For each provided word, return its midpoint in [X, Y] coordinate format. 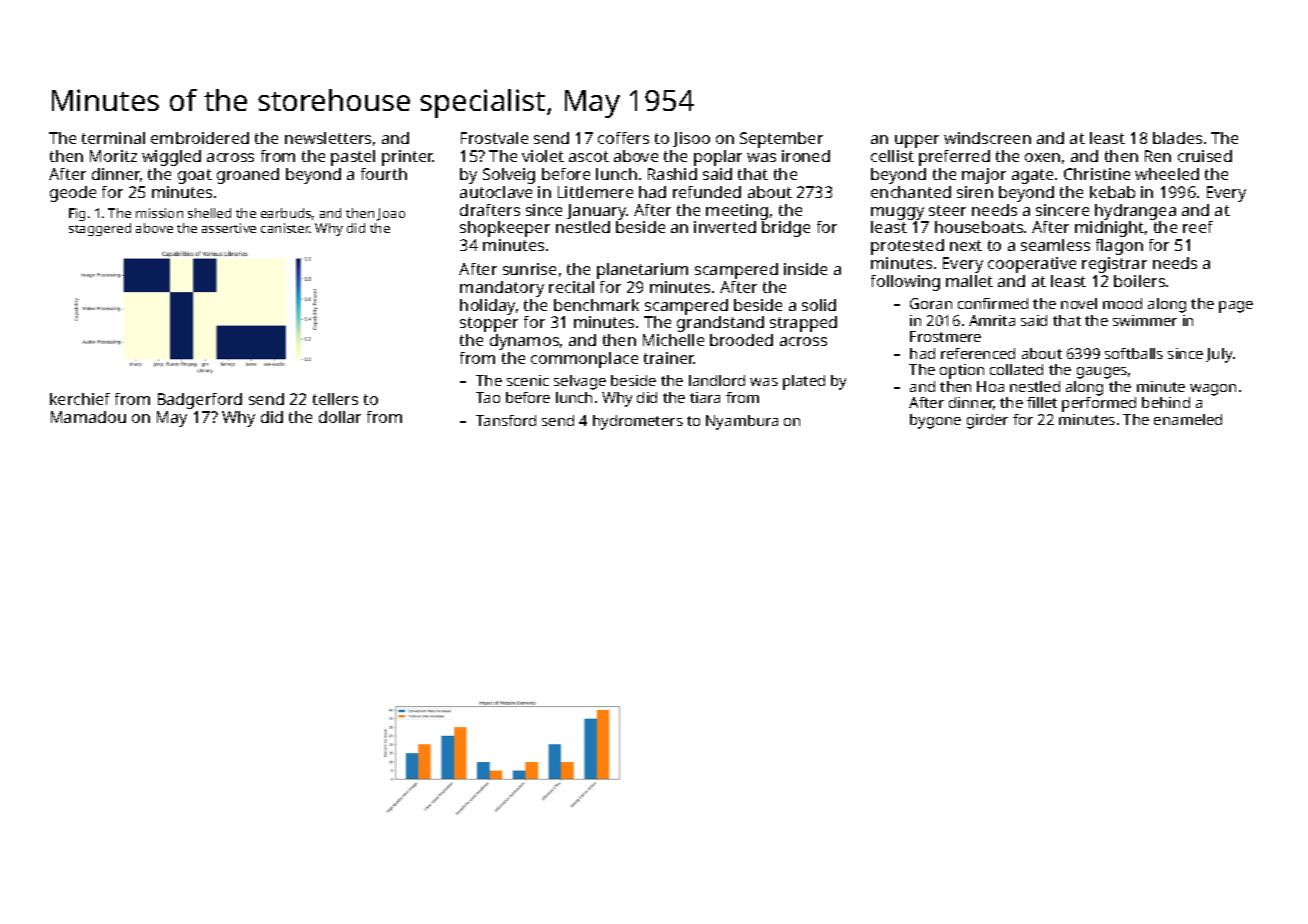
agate [1032, 176]
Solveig [509, 176]
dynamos [524, 342]
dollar [340, 417]
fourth [384, 174]
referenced [978, 353]
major [984, 176]
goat [195, 176]
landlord [717, 380]
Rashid [672, 174]
